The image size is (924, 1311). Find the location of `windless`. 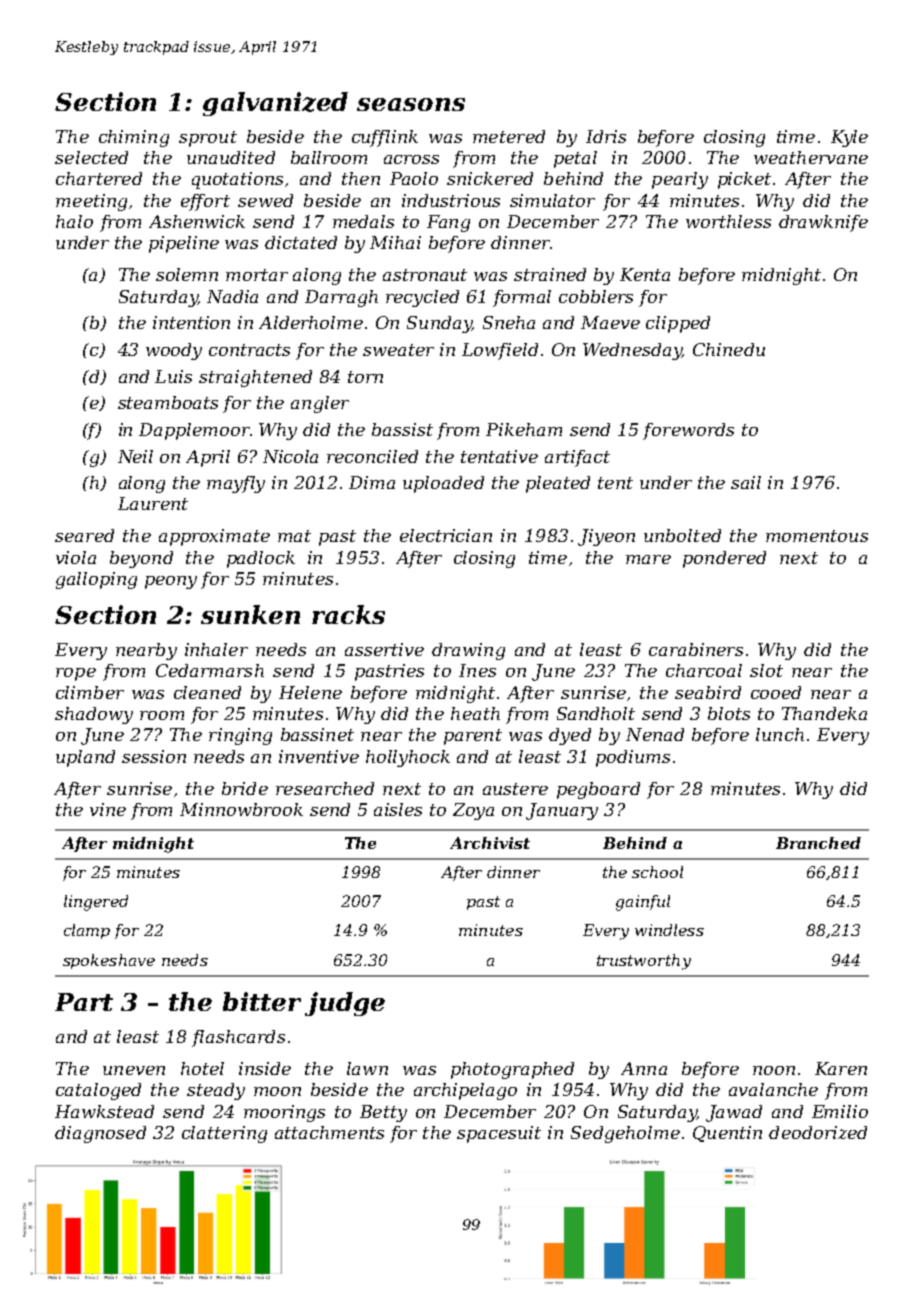

windless is located at coordinates (669, 930).
